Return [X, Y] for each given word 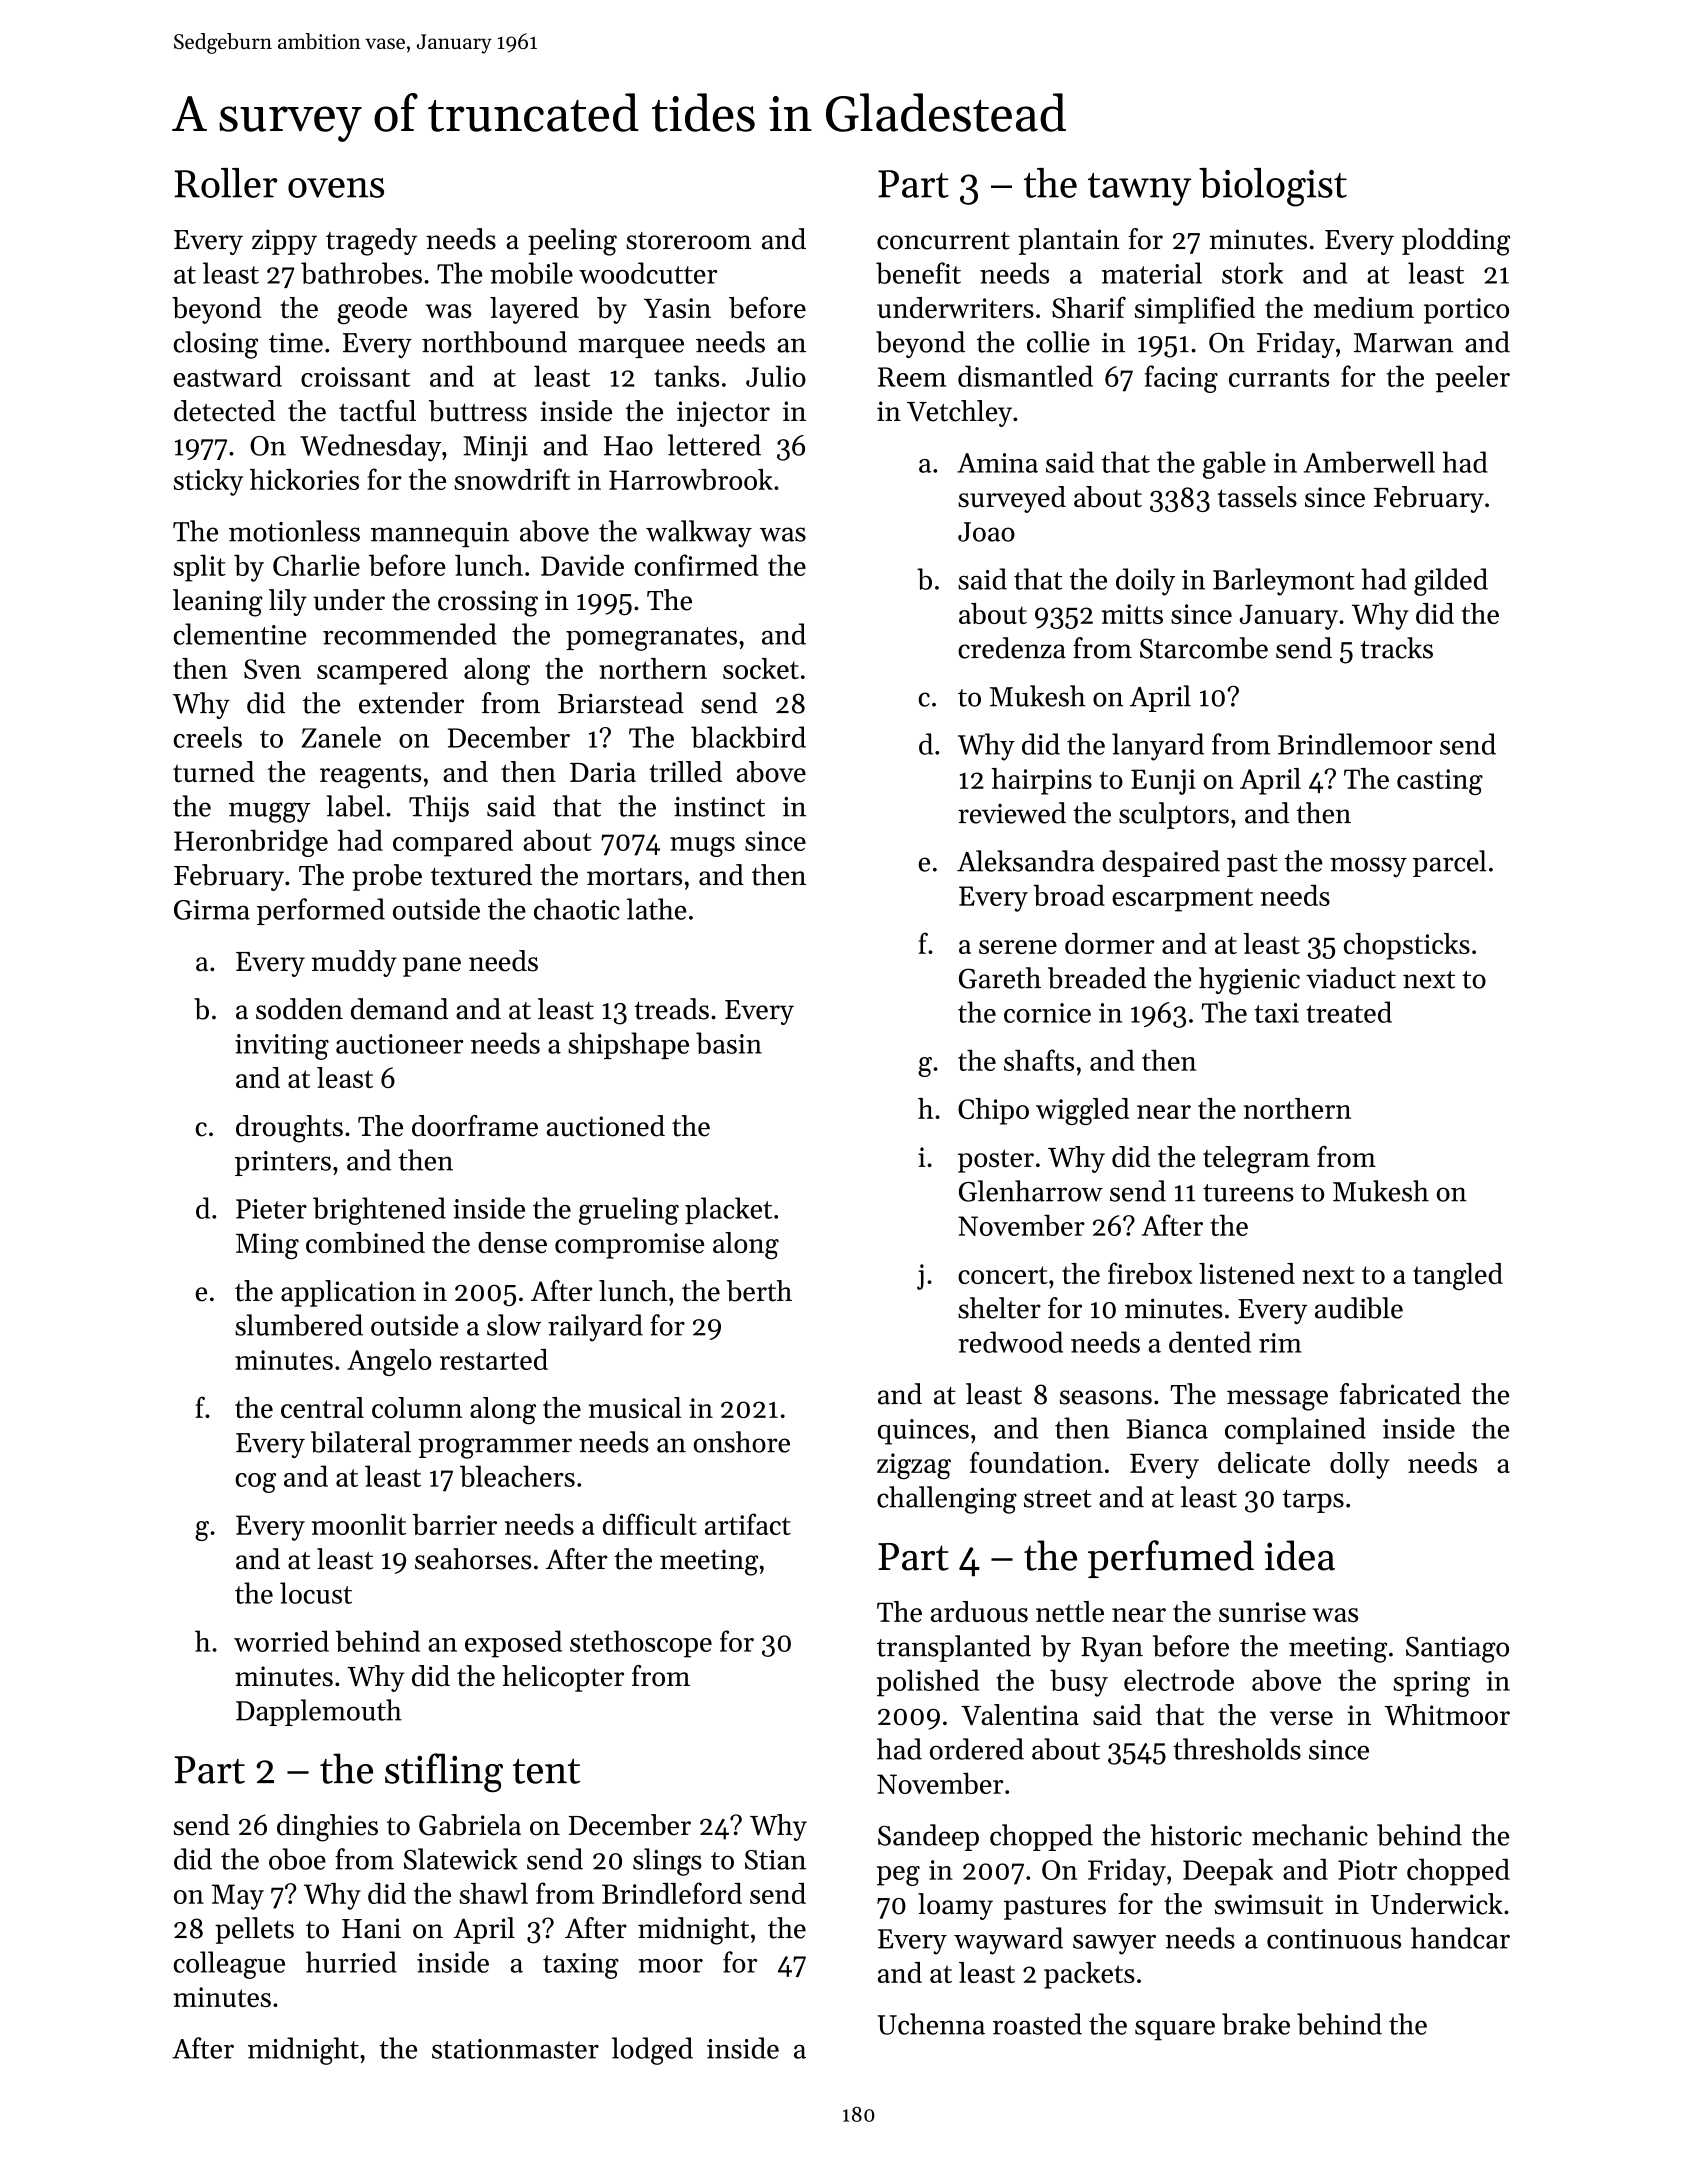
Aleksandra [1026, 861]
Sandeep [928, 1837]
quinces [923, 1432]
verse [1301, 1718]
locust [316, 1593]
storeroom [688, 241]
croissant [355, 377]
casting [1440, 782]
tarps [1313, 1501]
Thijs [439, 809]
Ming [267, 1246]
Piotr [1367, 1870]
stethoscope [641, 1644]
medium [1364, 307]
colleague [229, 1965]
